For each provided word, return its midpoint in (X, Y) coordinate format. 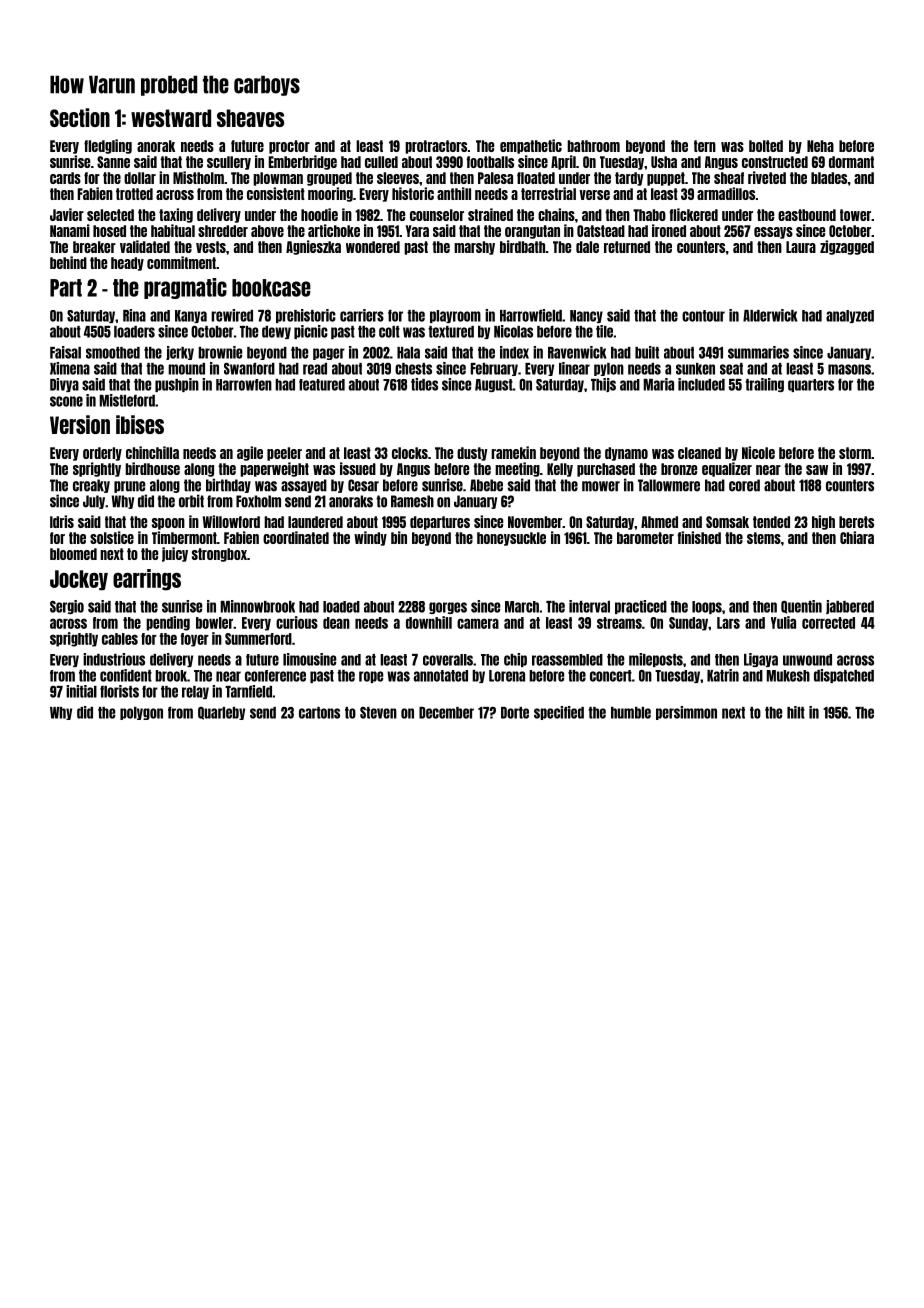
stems (764, 538)
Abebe (486, 485)
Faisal (65, 352)
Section (80, 117)
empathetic (531, 146)
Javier (67, 214)
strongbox (219, 555)
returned (627, 247)
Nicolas (513, 331)
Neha (820, 146)
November (535, 522)
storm (855, 453)
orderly (102, 454)
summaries (758, 352)
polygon (141, 713)
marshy (474, 248)
